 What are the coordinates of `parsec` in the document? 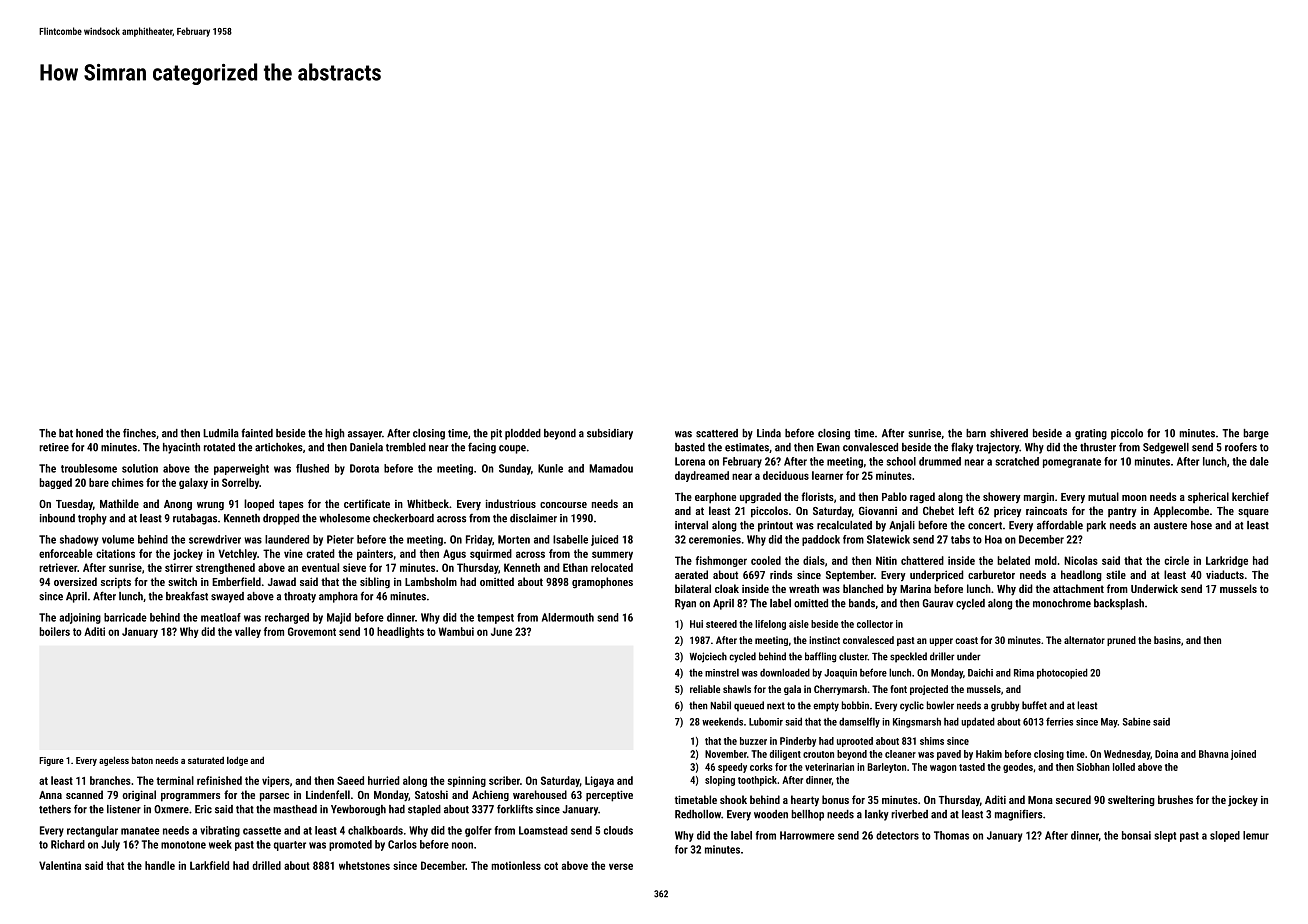 It's located at (274, 797).
